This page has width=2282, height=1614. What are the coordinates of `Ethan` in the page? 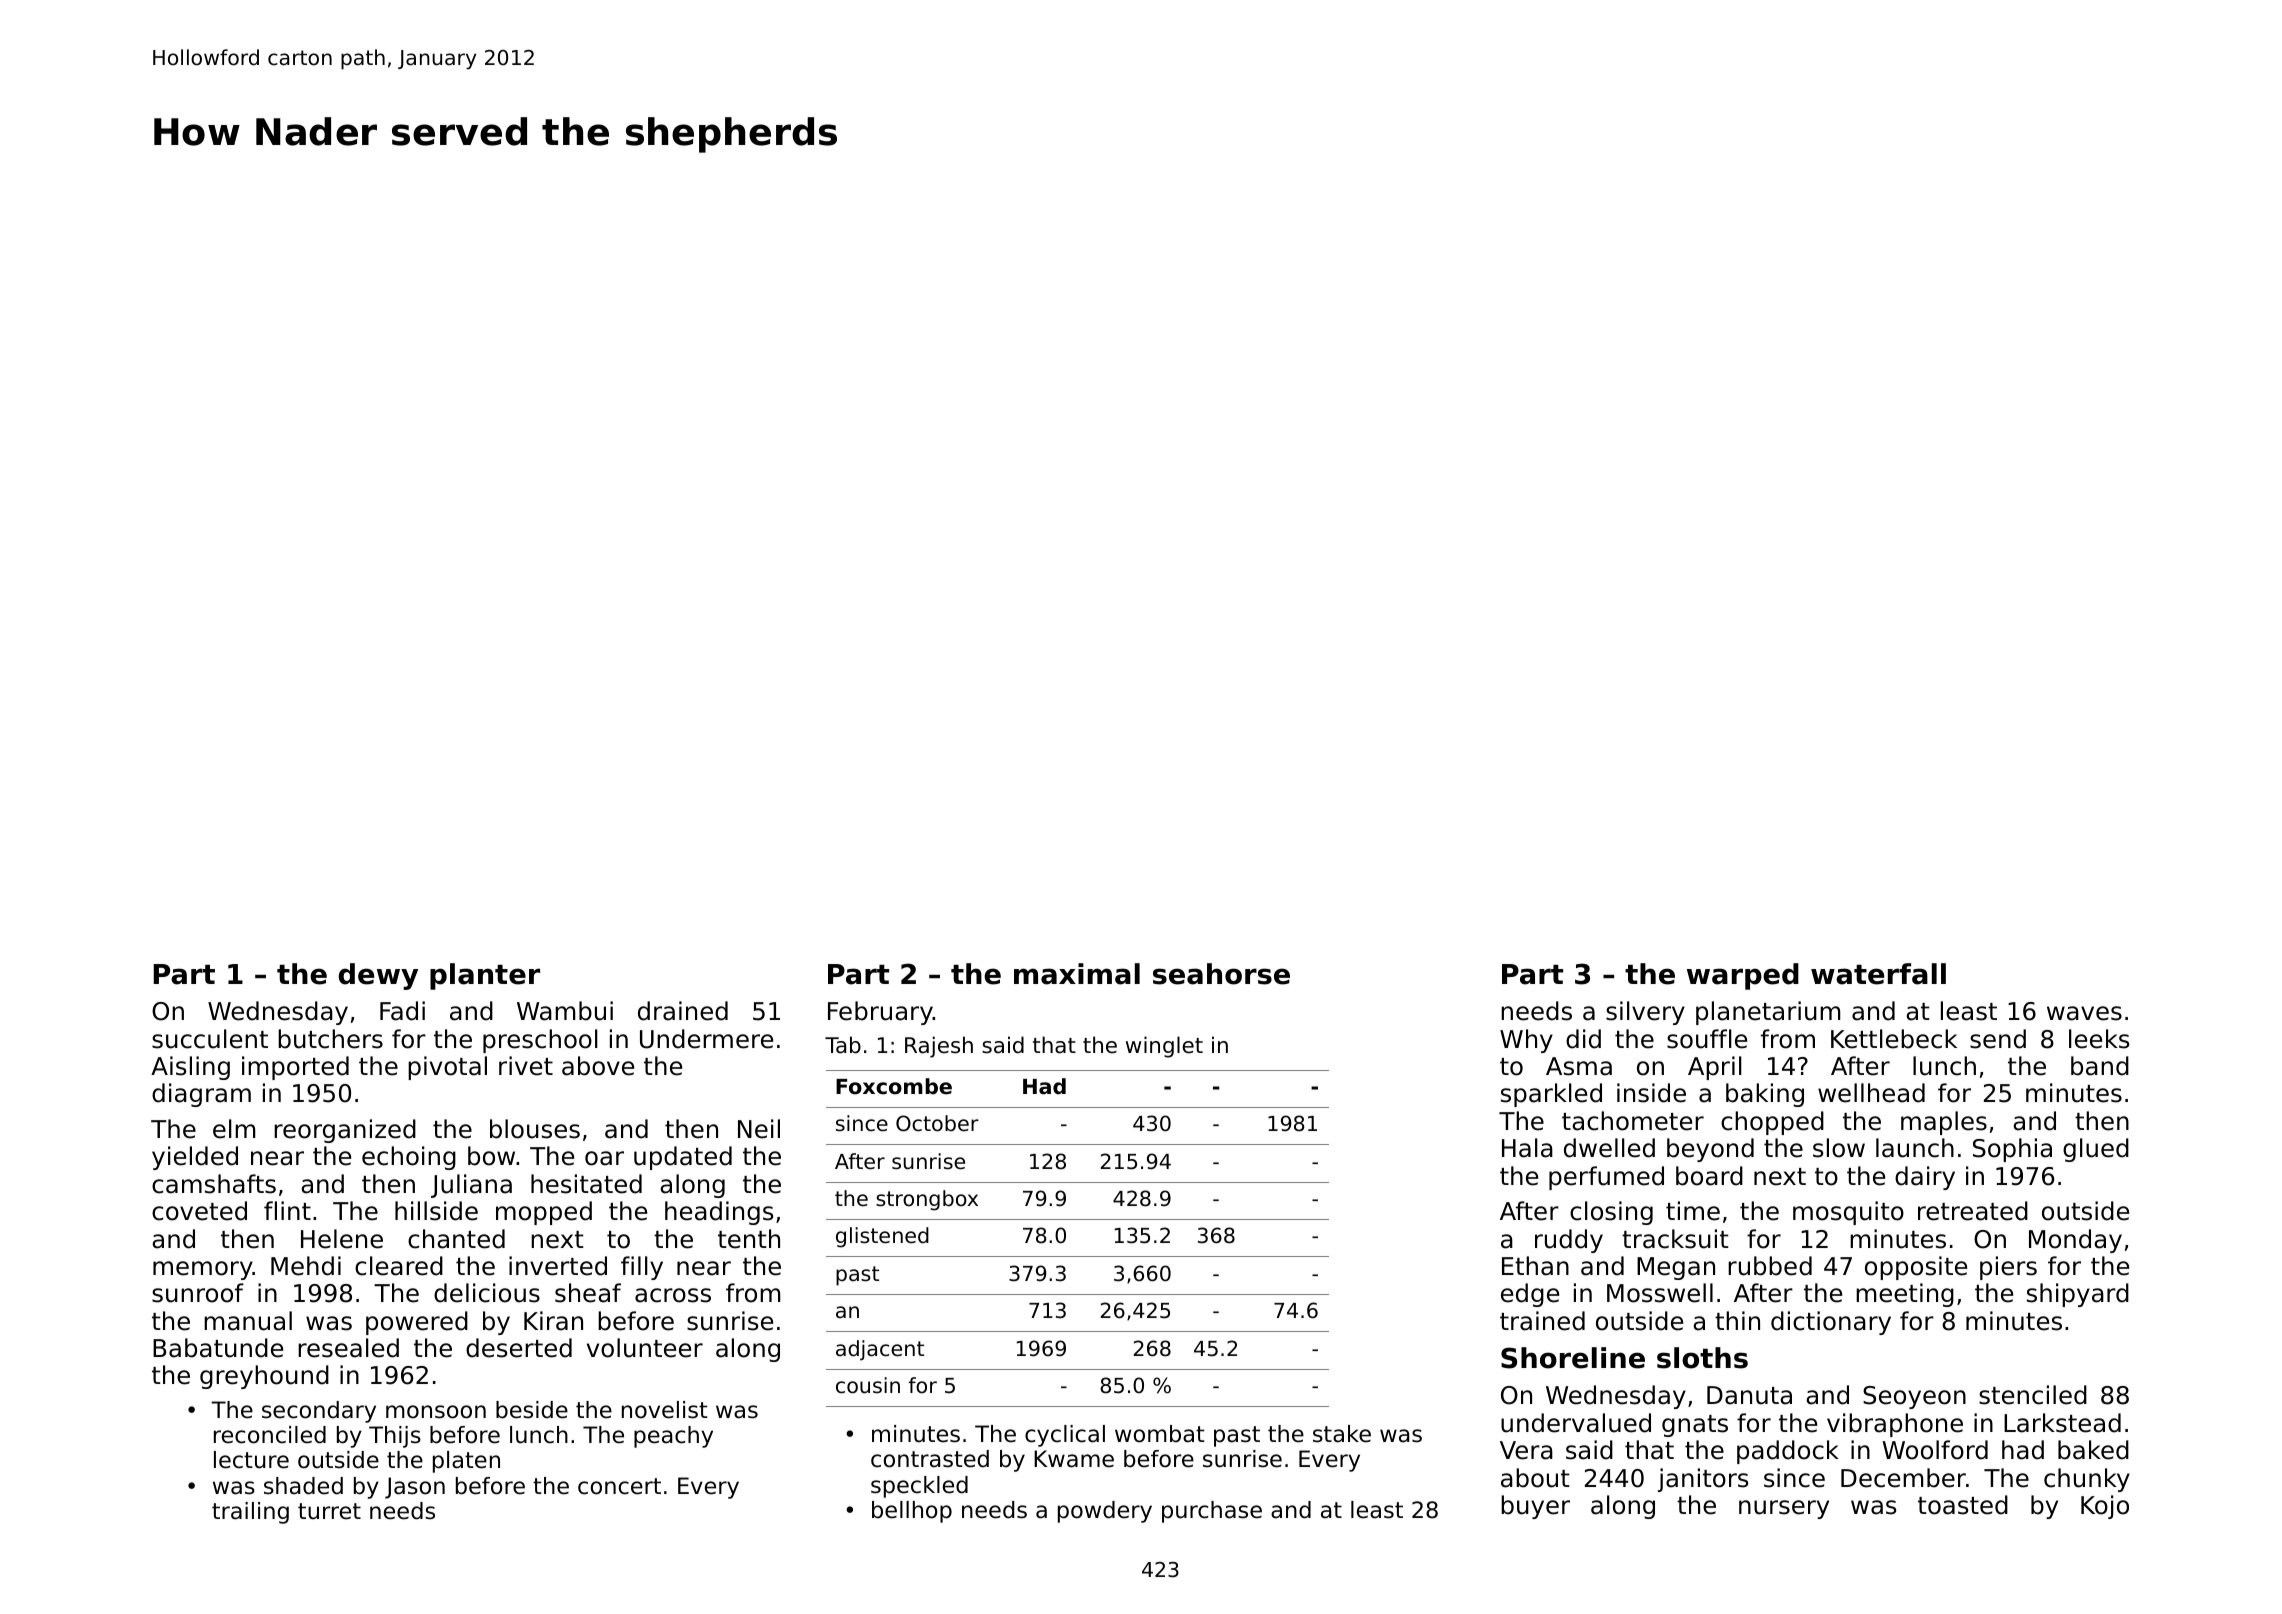 It's located at (1535, 1266).
